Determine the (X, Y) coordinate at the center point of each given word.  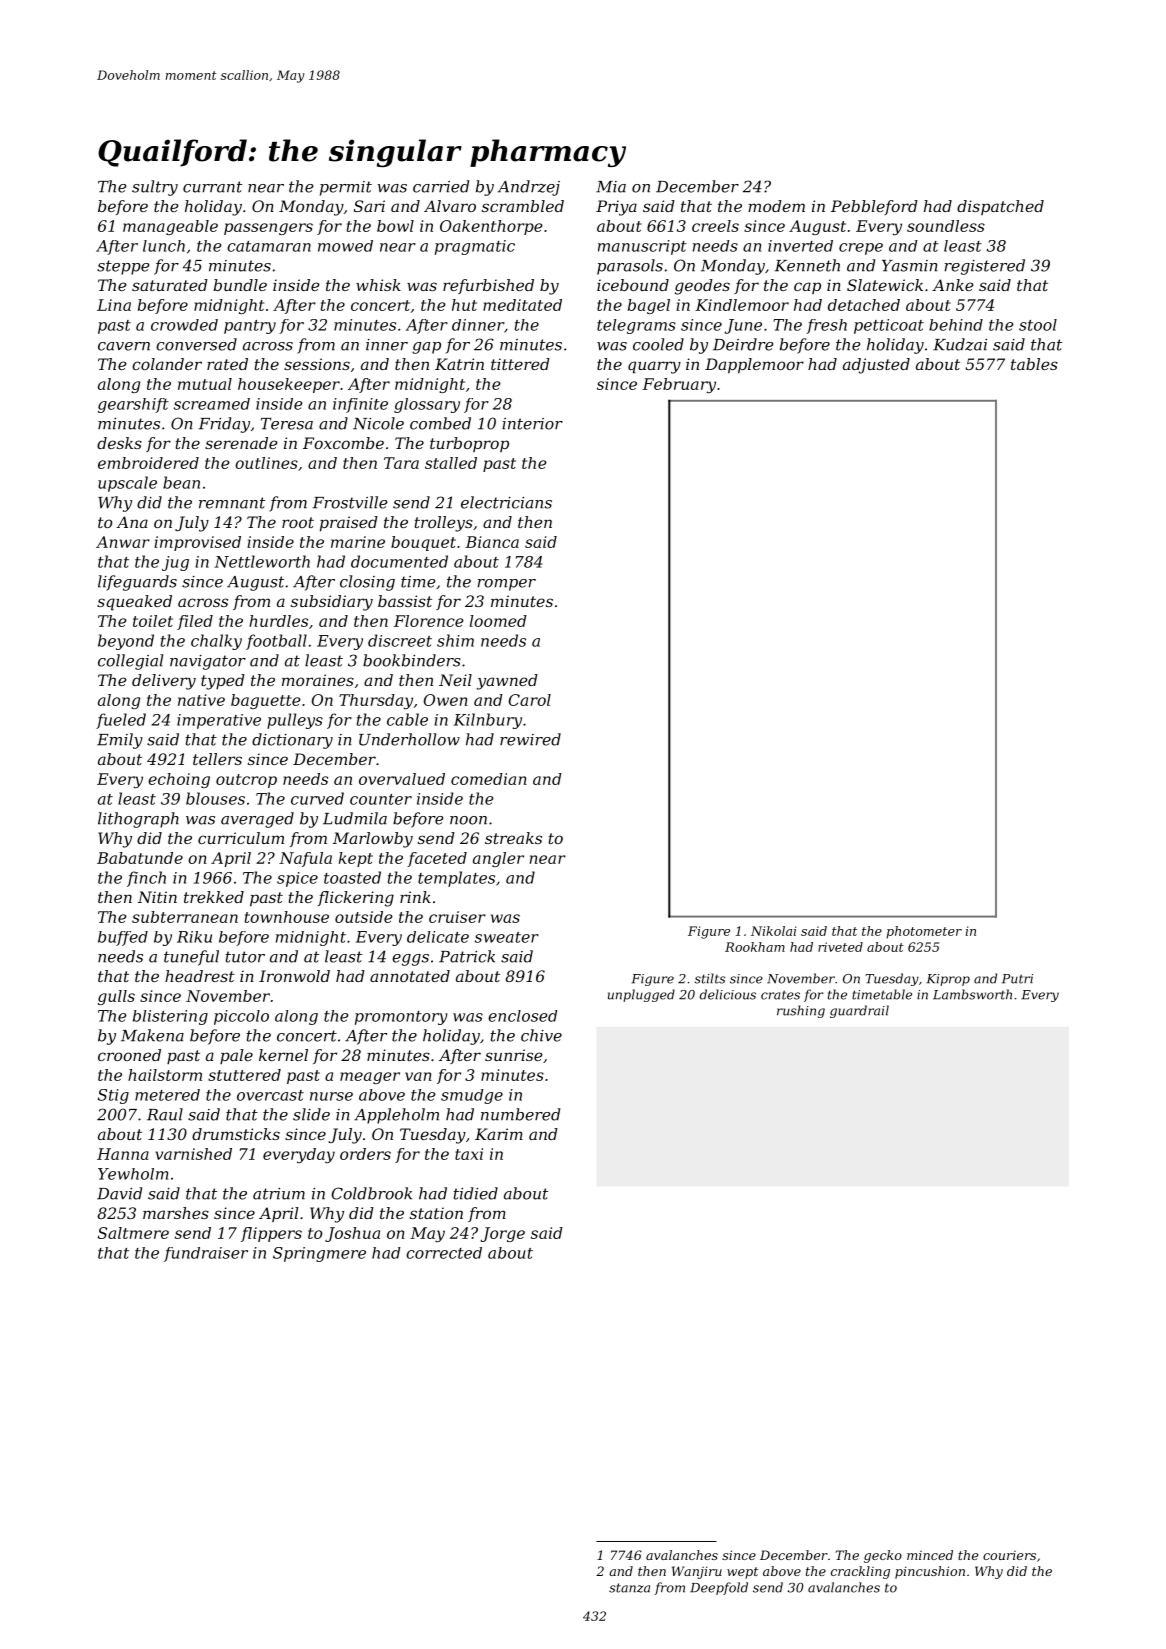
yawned (507, 682)
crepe (861, 249)
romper (507, 585)
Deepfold (719, 1588)
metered (167, 1095)
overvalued (402, 779)
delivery (164, 682)
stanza (629, 1588)
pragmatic (475, 247)
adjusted (876, 366)
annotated (410, 976)
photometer (924, 932)
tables (1034, 364)
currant (212, 187)
